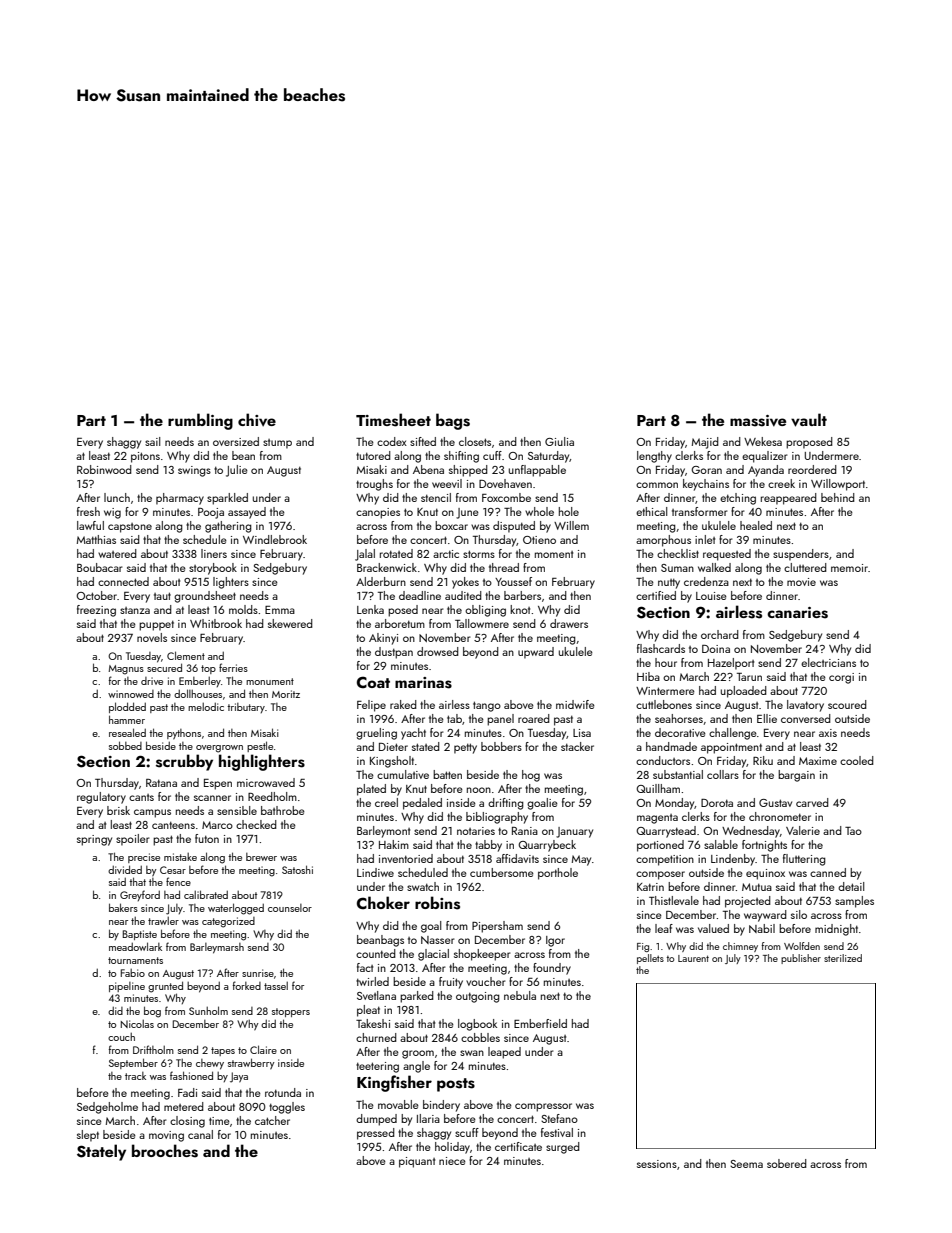  Describe the element at coordinates (417, 1162) in the screenshot. I see `piquant` at that location.
